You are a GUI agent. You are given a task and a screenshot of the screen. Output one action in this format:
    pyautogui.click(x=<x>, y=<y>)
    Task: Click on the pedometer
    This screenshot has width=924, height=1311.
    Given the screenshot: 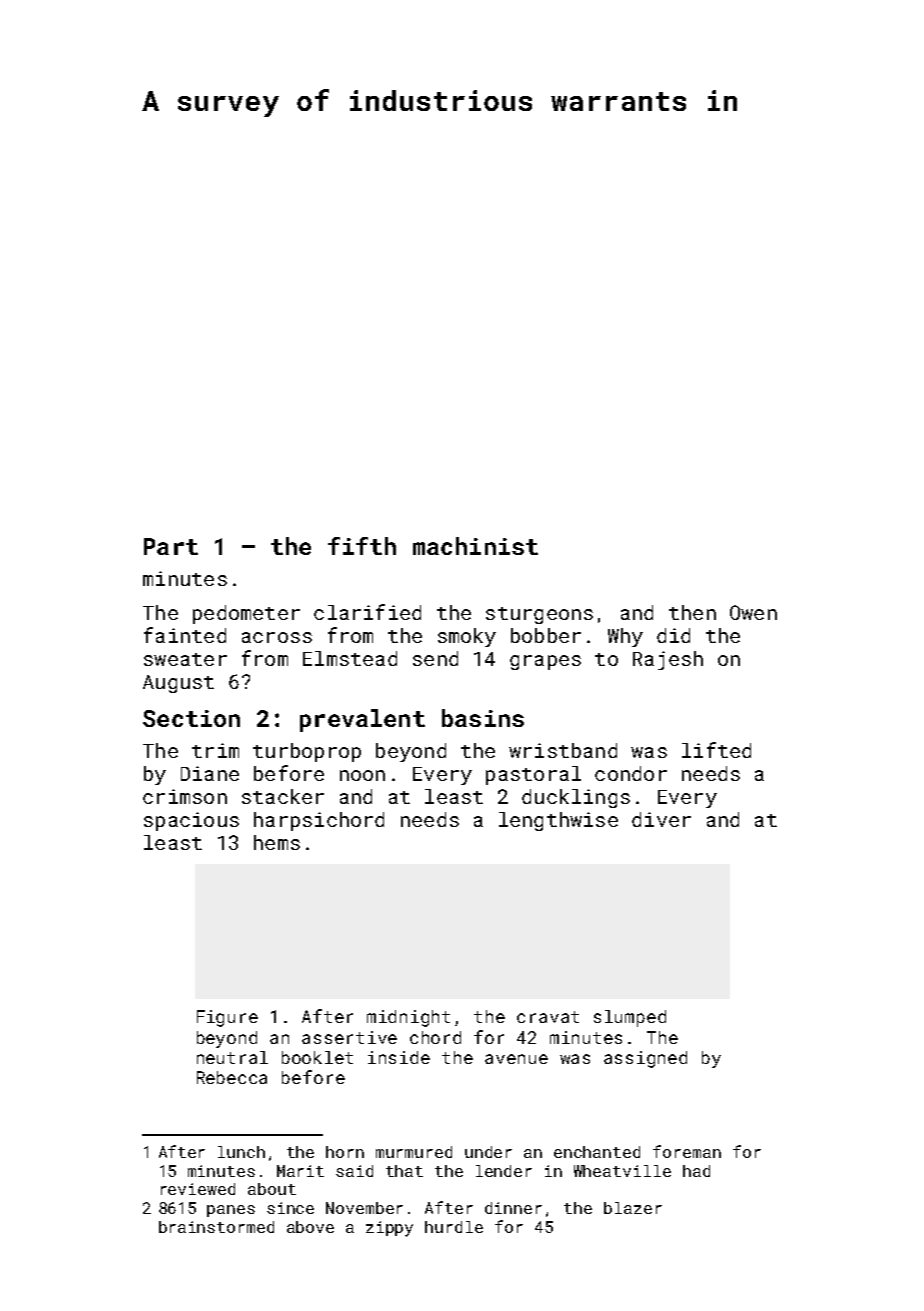 What is the action you would take?
    pyautogui.click(x=246, y=614)
